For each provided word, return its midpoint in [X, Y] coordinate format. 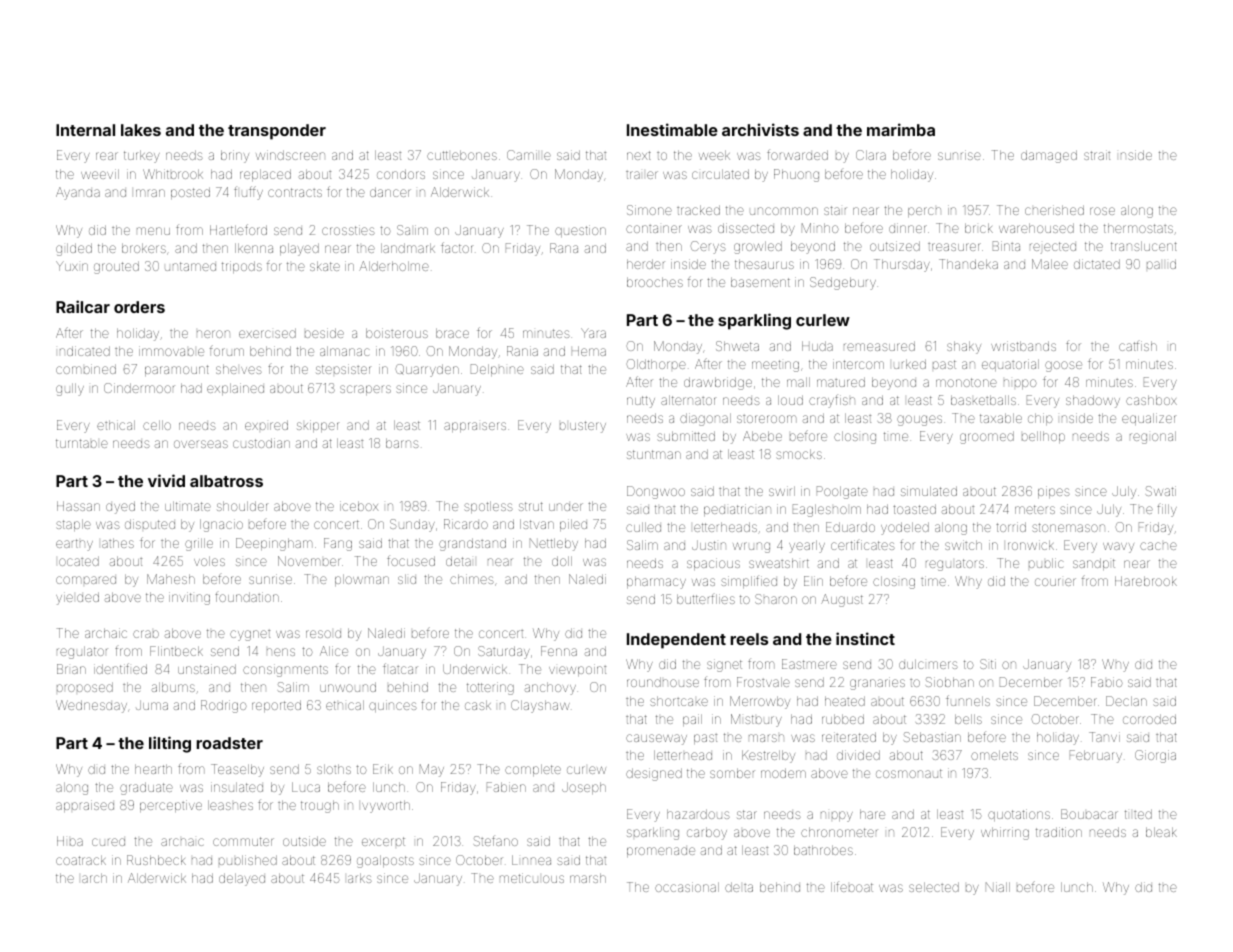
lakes [141, 130]
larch [94, 878]
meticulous [532, 878]
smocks [799, 454]
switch [963, 545]
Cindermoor [139, 388]
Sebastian [932, 737]
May [432, 770]
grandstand [472, 544]
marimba [901, 129]
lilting [170, 744]
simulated [929, 491]
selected [934, 887]
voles [209, 561]
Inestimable [672, 129]
